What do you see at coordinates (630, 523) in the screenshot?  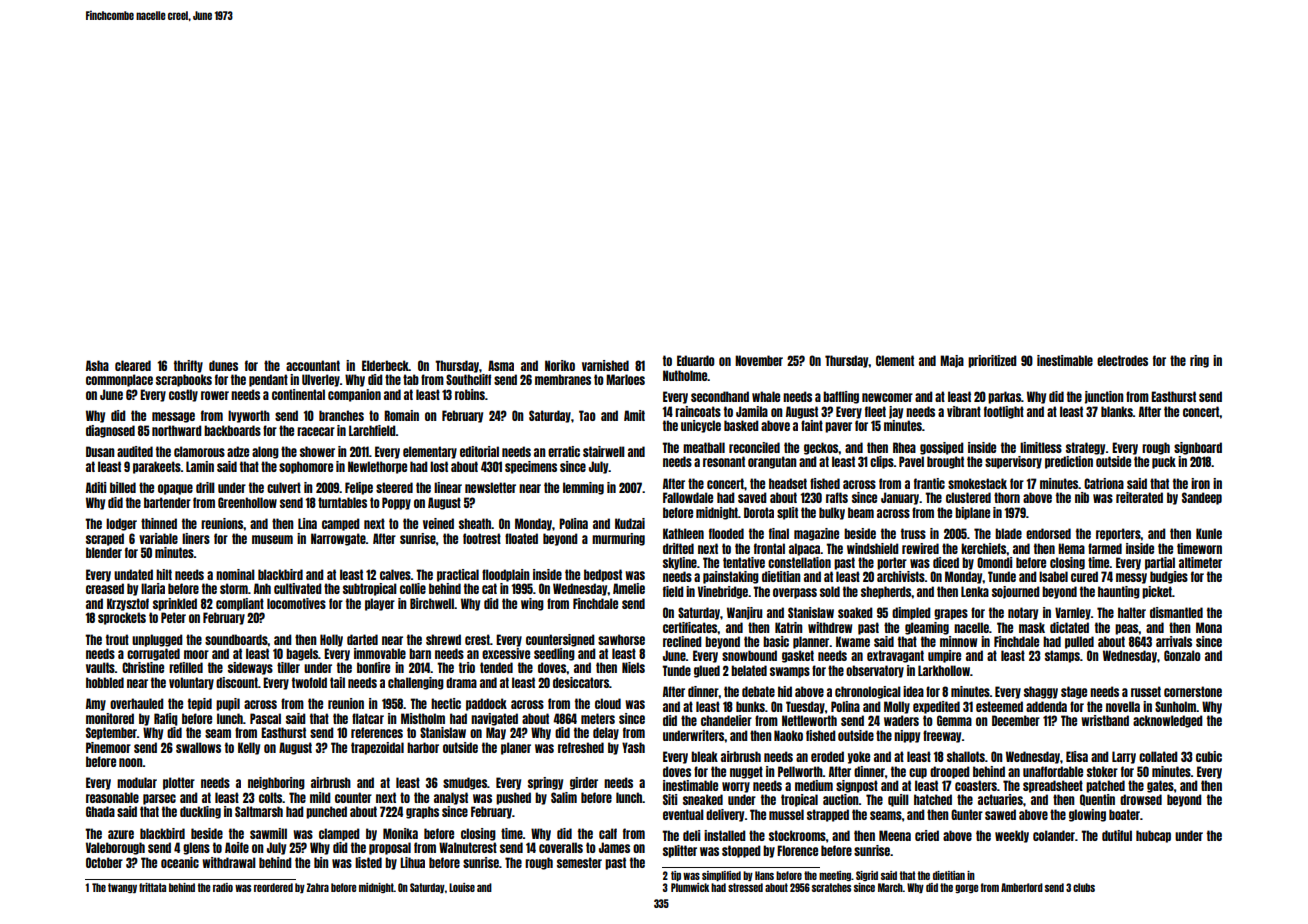 I see `Kudzai` at bounding box center [630, 523].
